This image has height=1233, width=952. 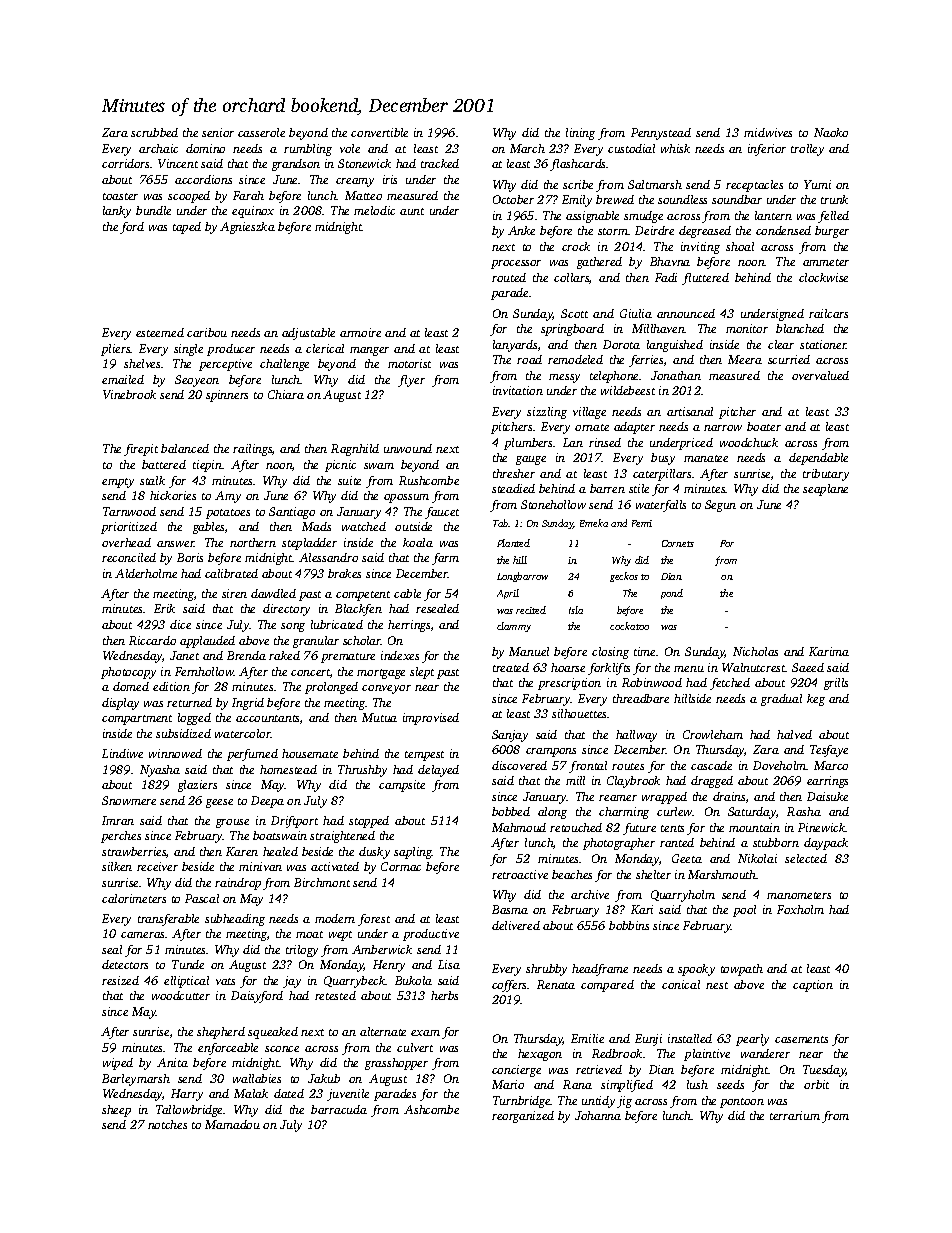 I want to click on terrarium, so click(x=795, y=1115).
